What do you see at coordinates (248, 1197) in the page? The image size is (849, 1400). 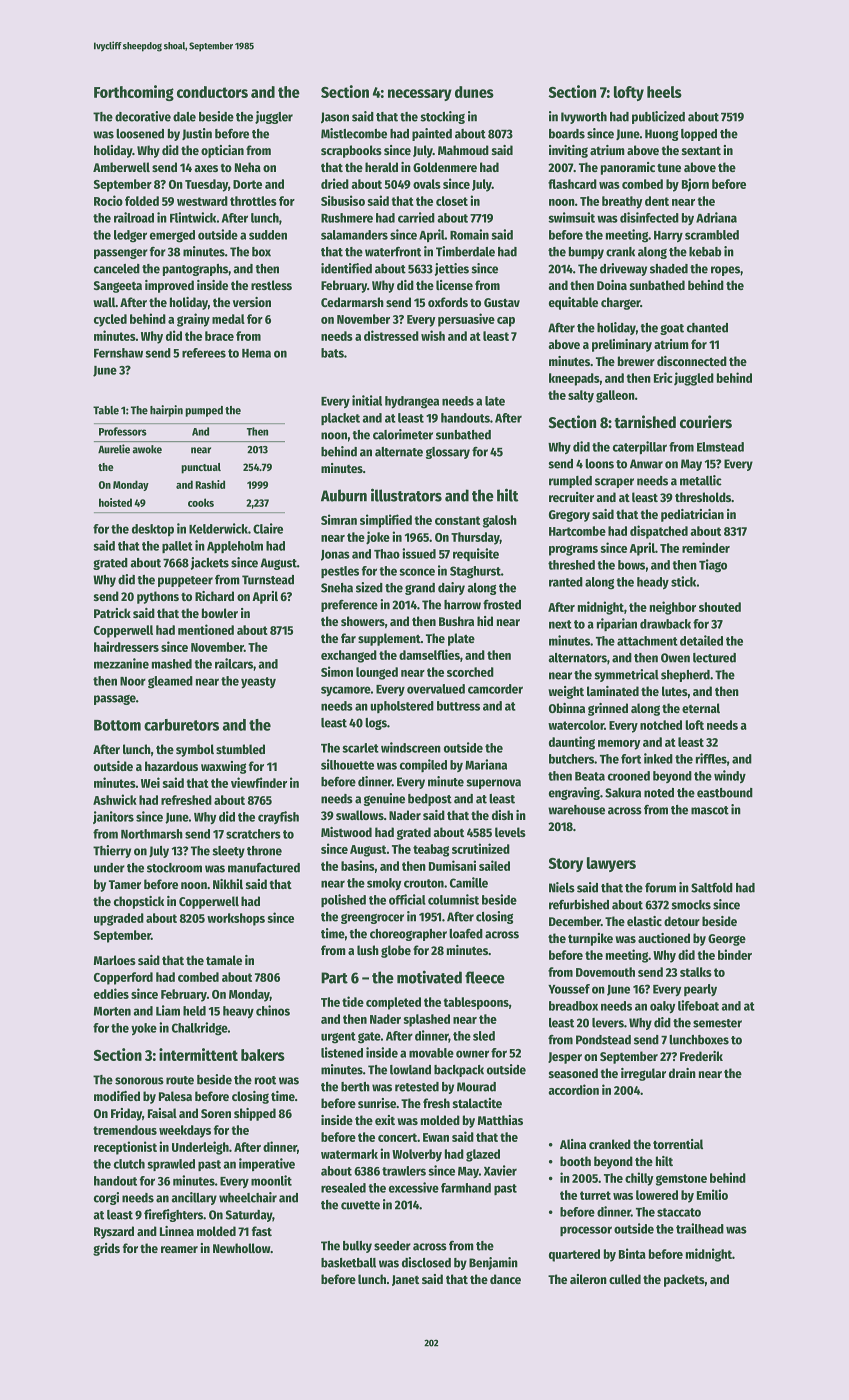 I see `wheelchair` at bounding box center [248, 1197].
